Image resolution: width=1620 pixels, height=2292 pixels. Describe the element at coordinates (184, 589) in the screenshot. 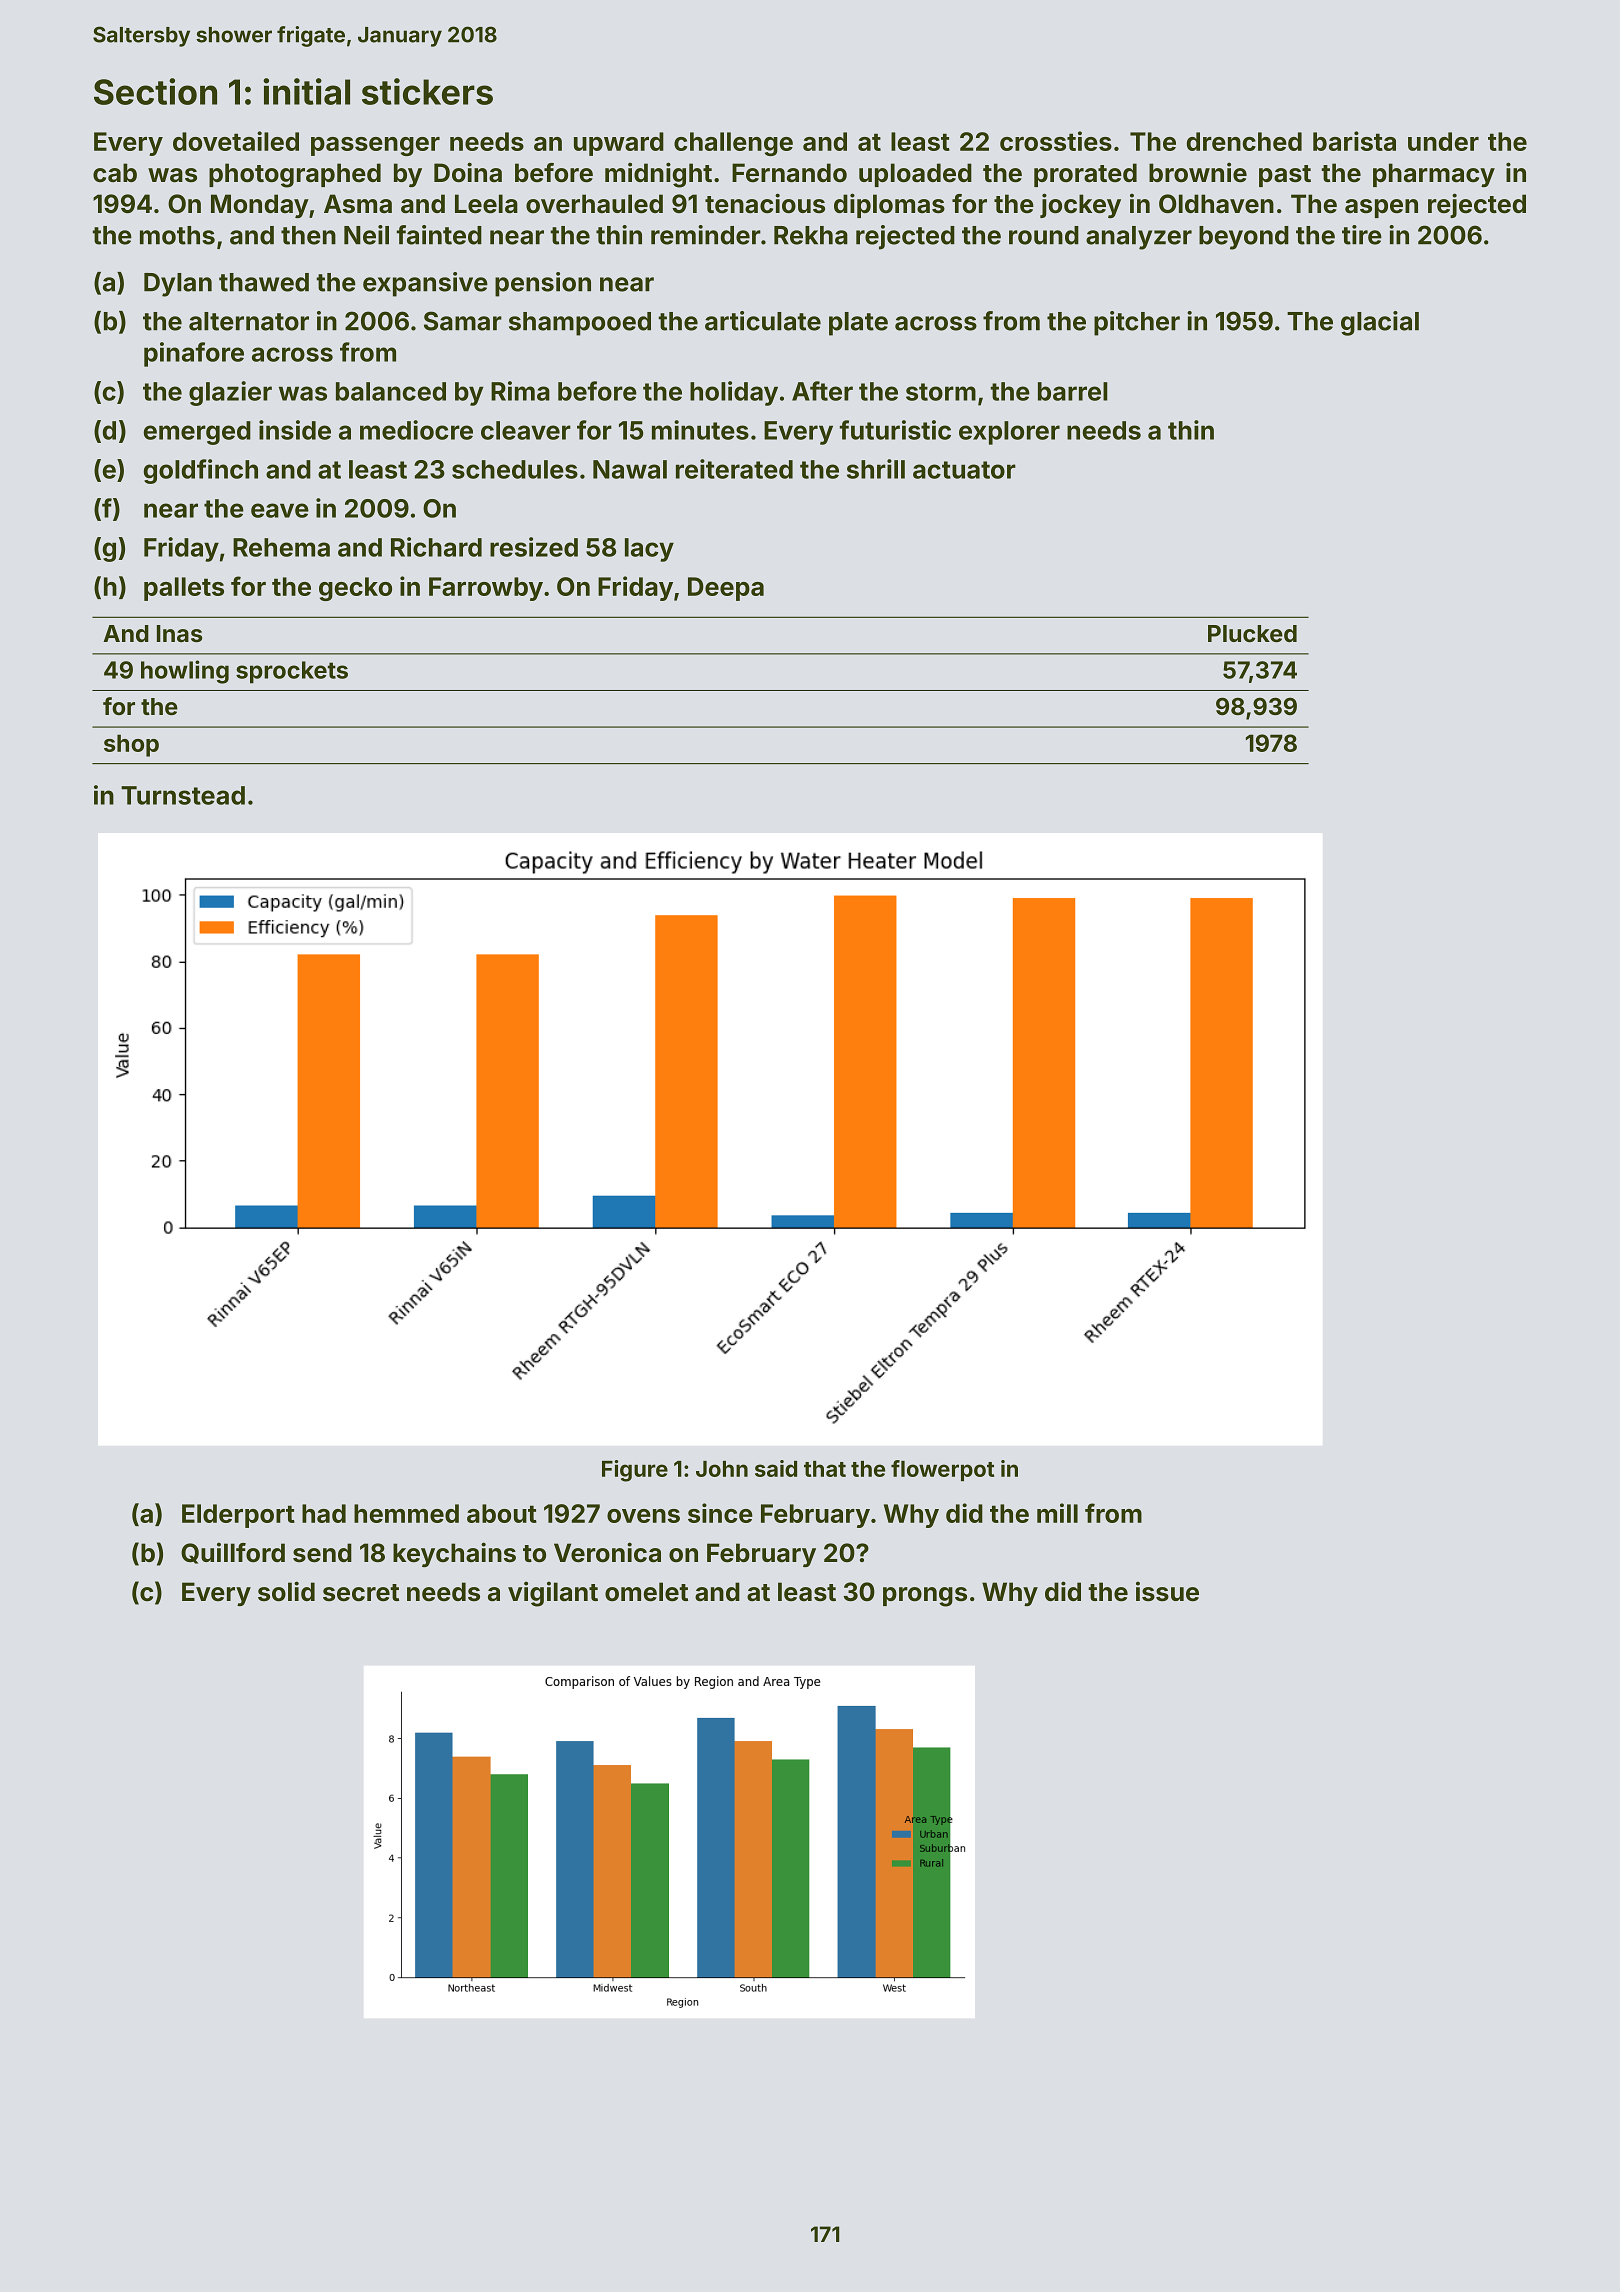

I see `pallets` at that location.
